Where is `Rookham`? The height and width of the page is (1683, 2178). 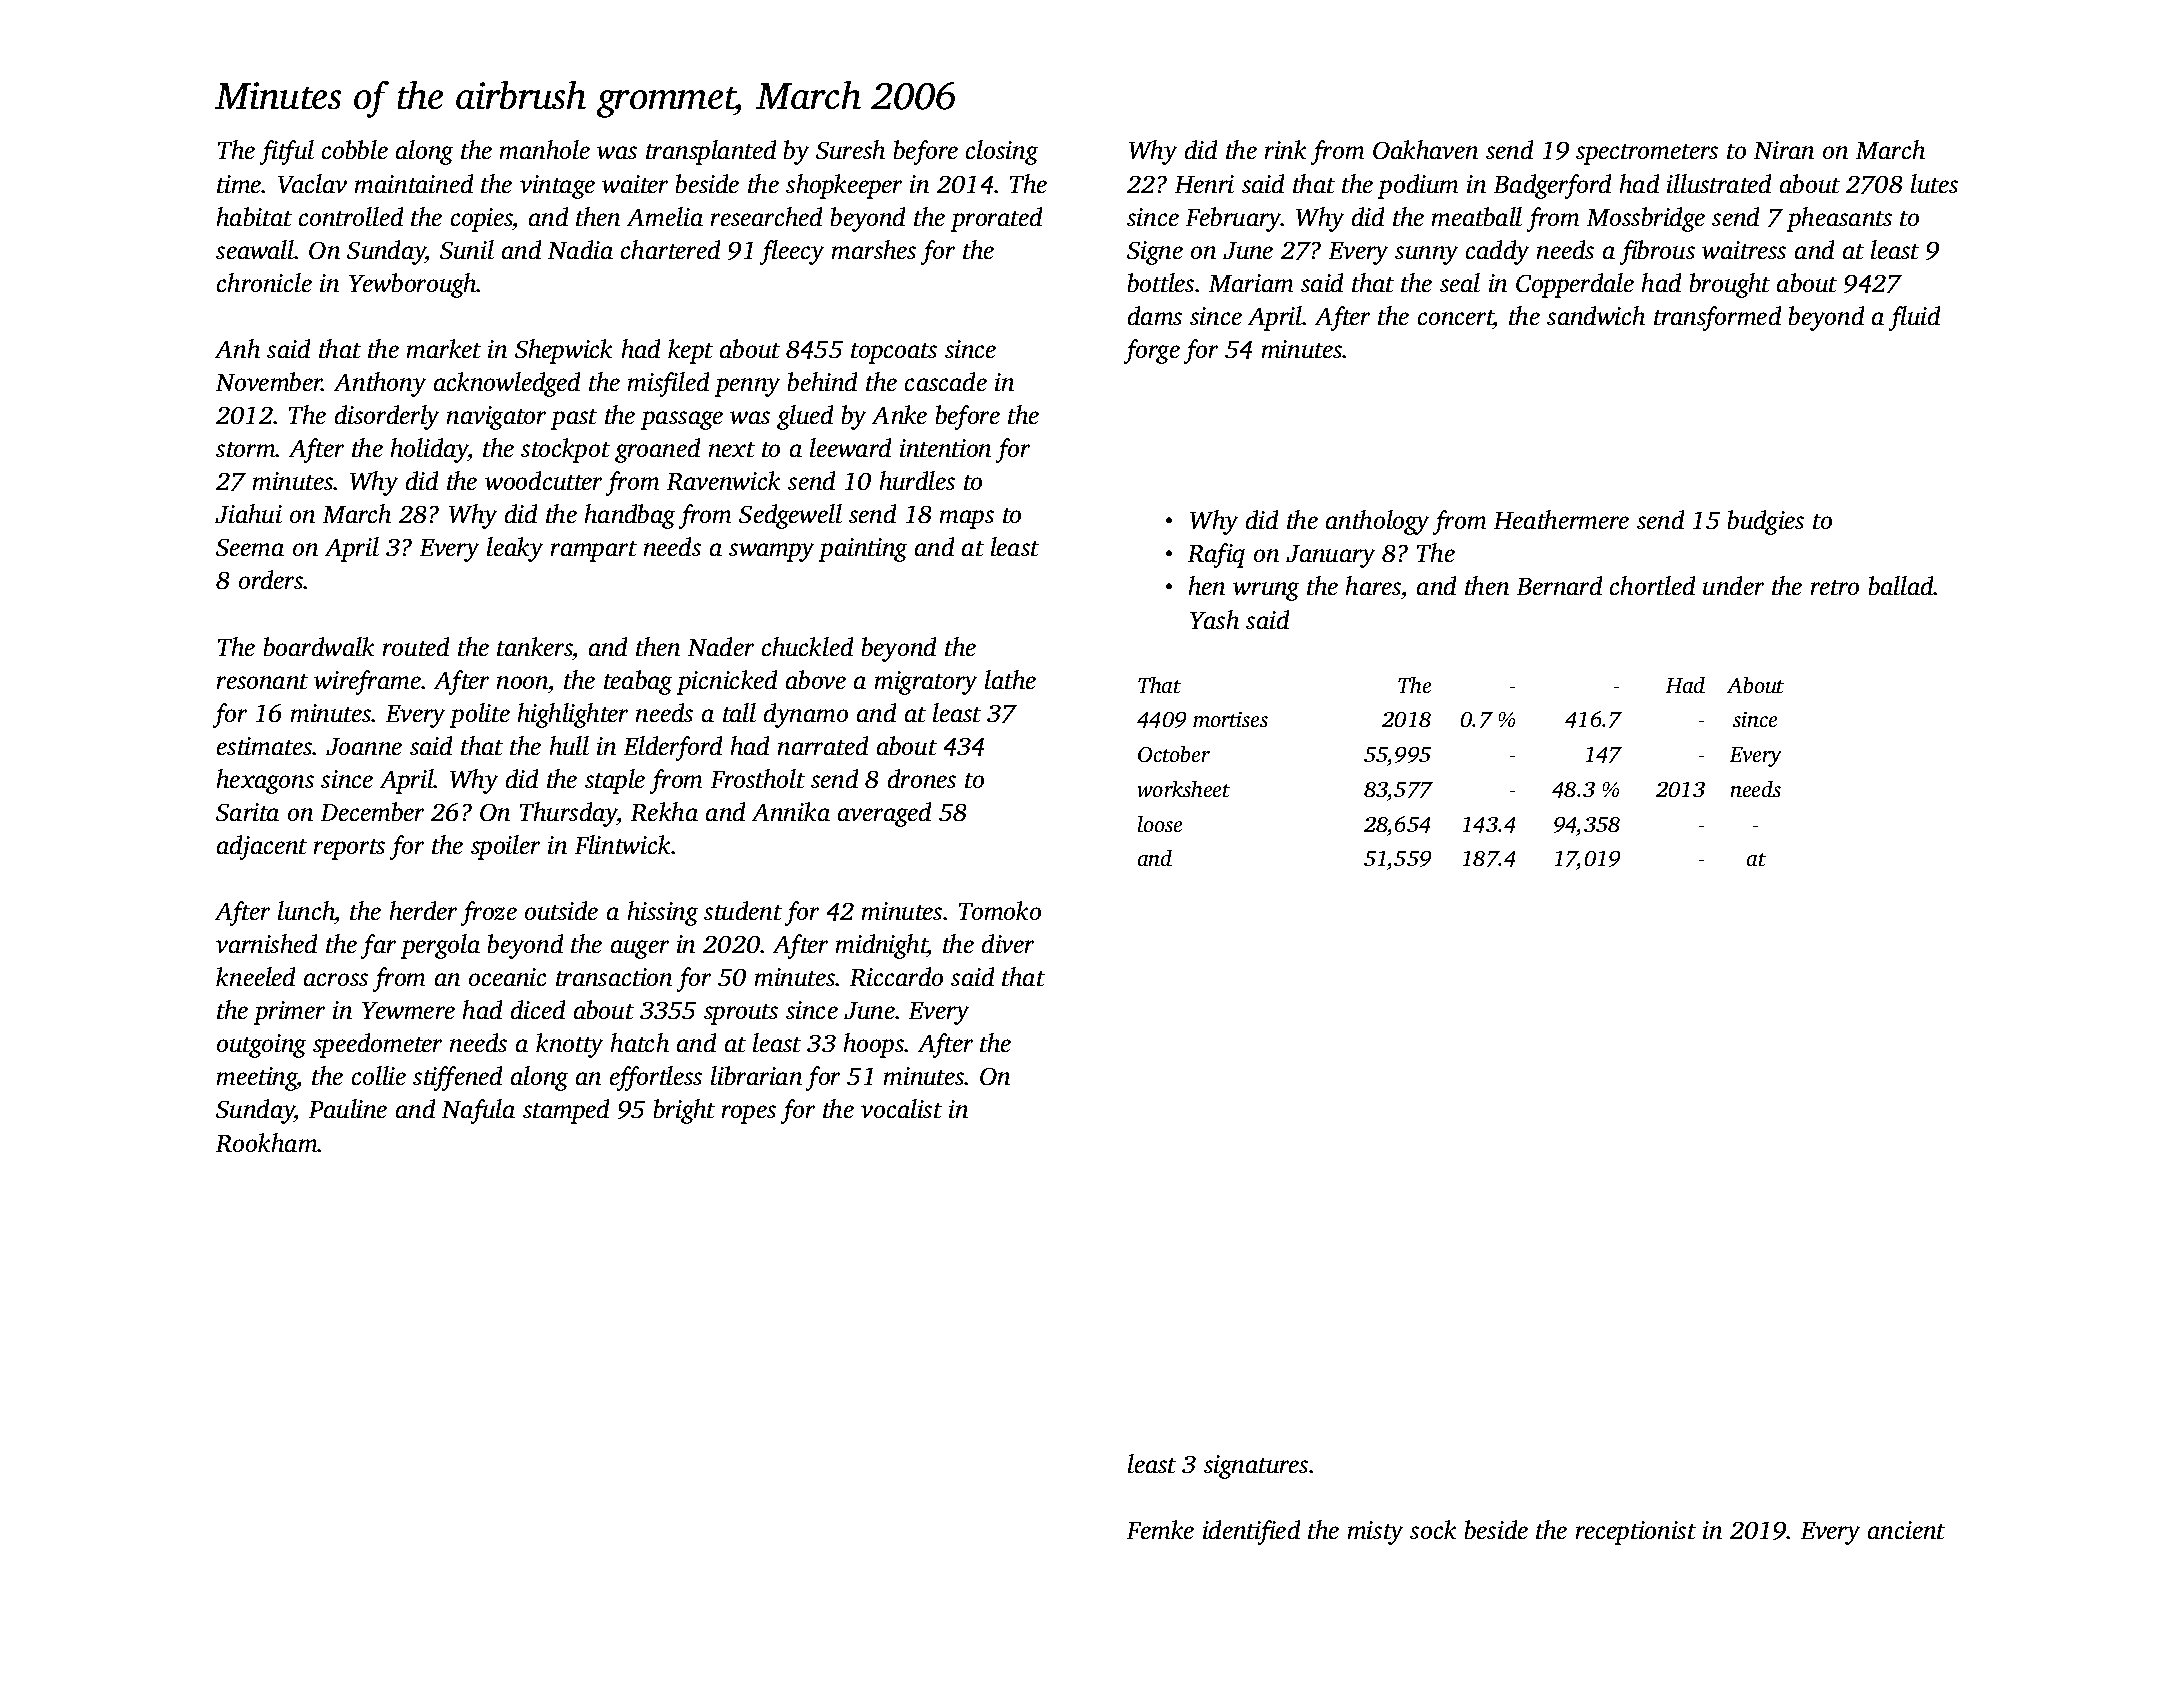
Rookham is located at coordinates (267, 1142).
